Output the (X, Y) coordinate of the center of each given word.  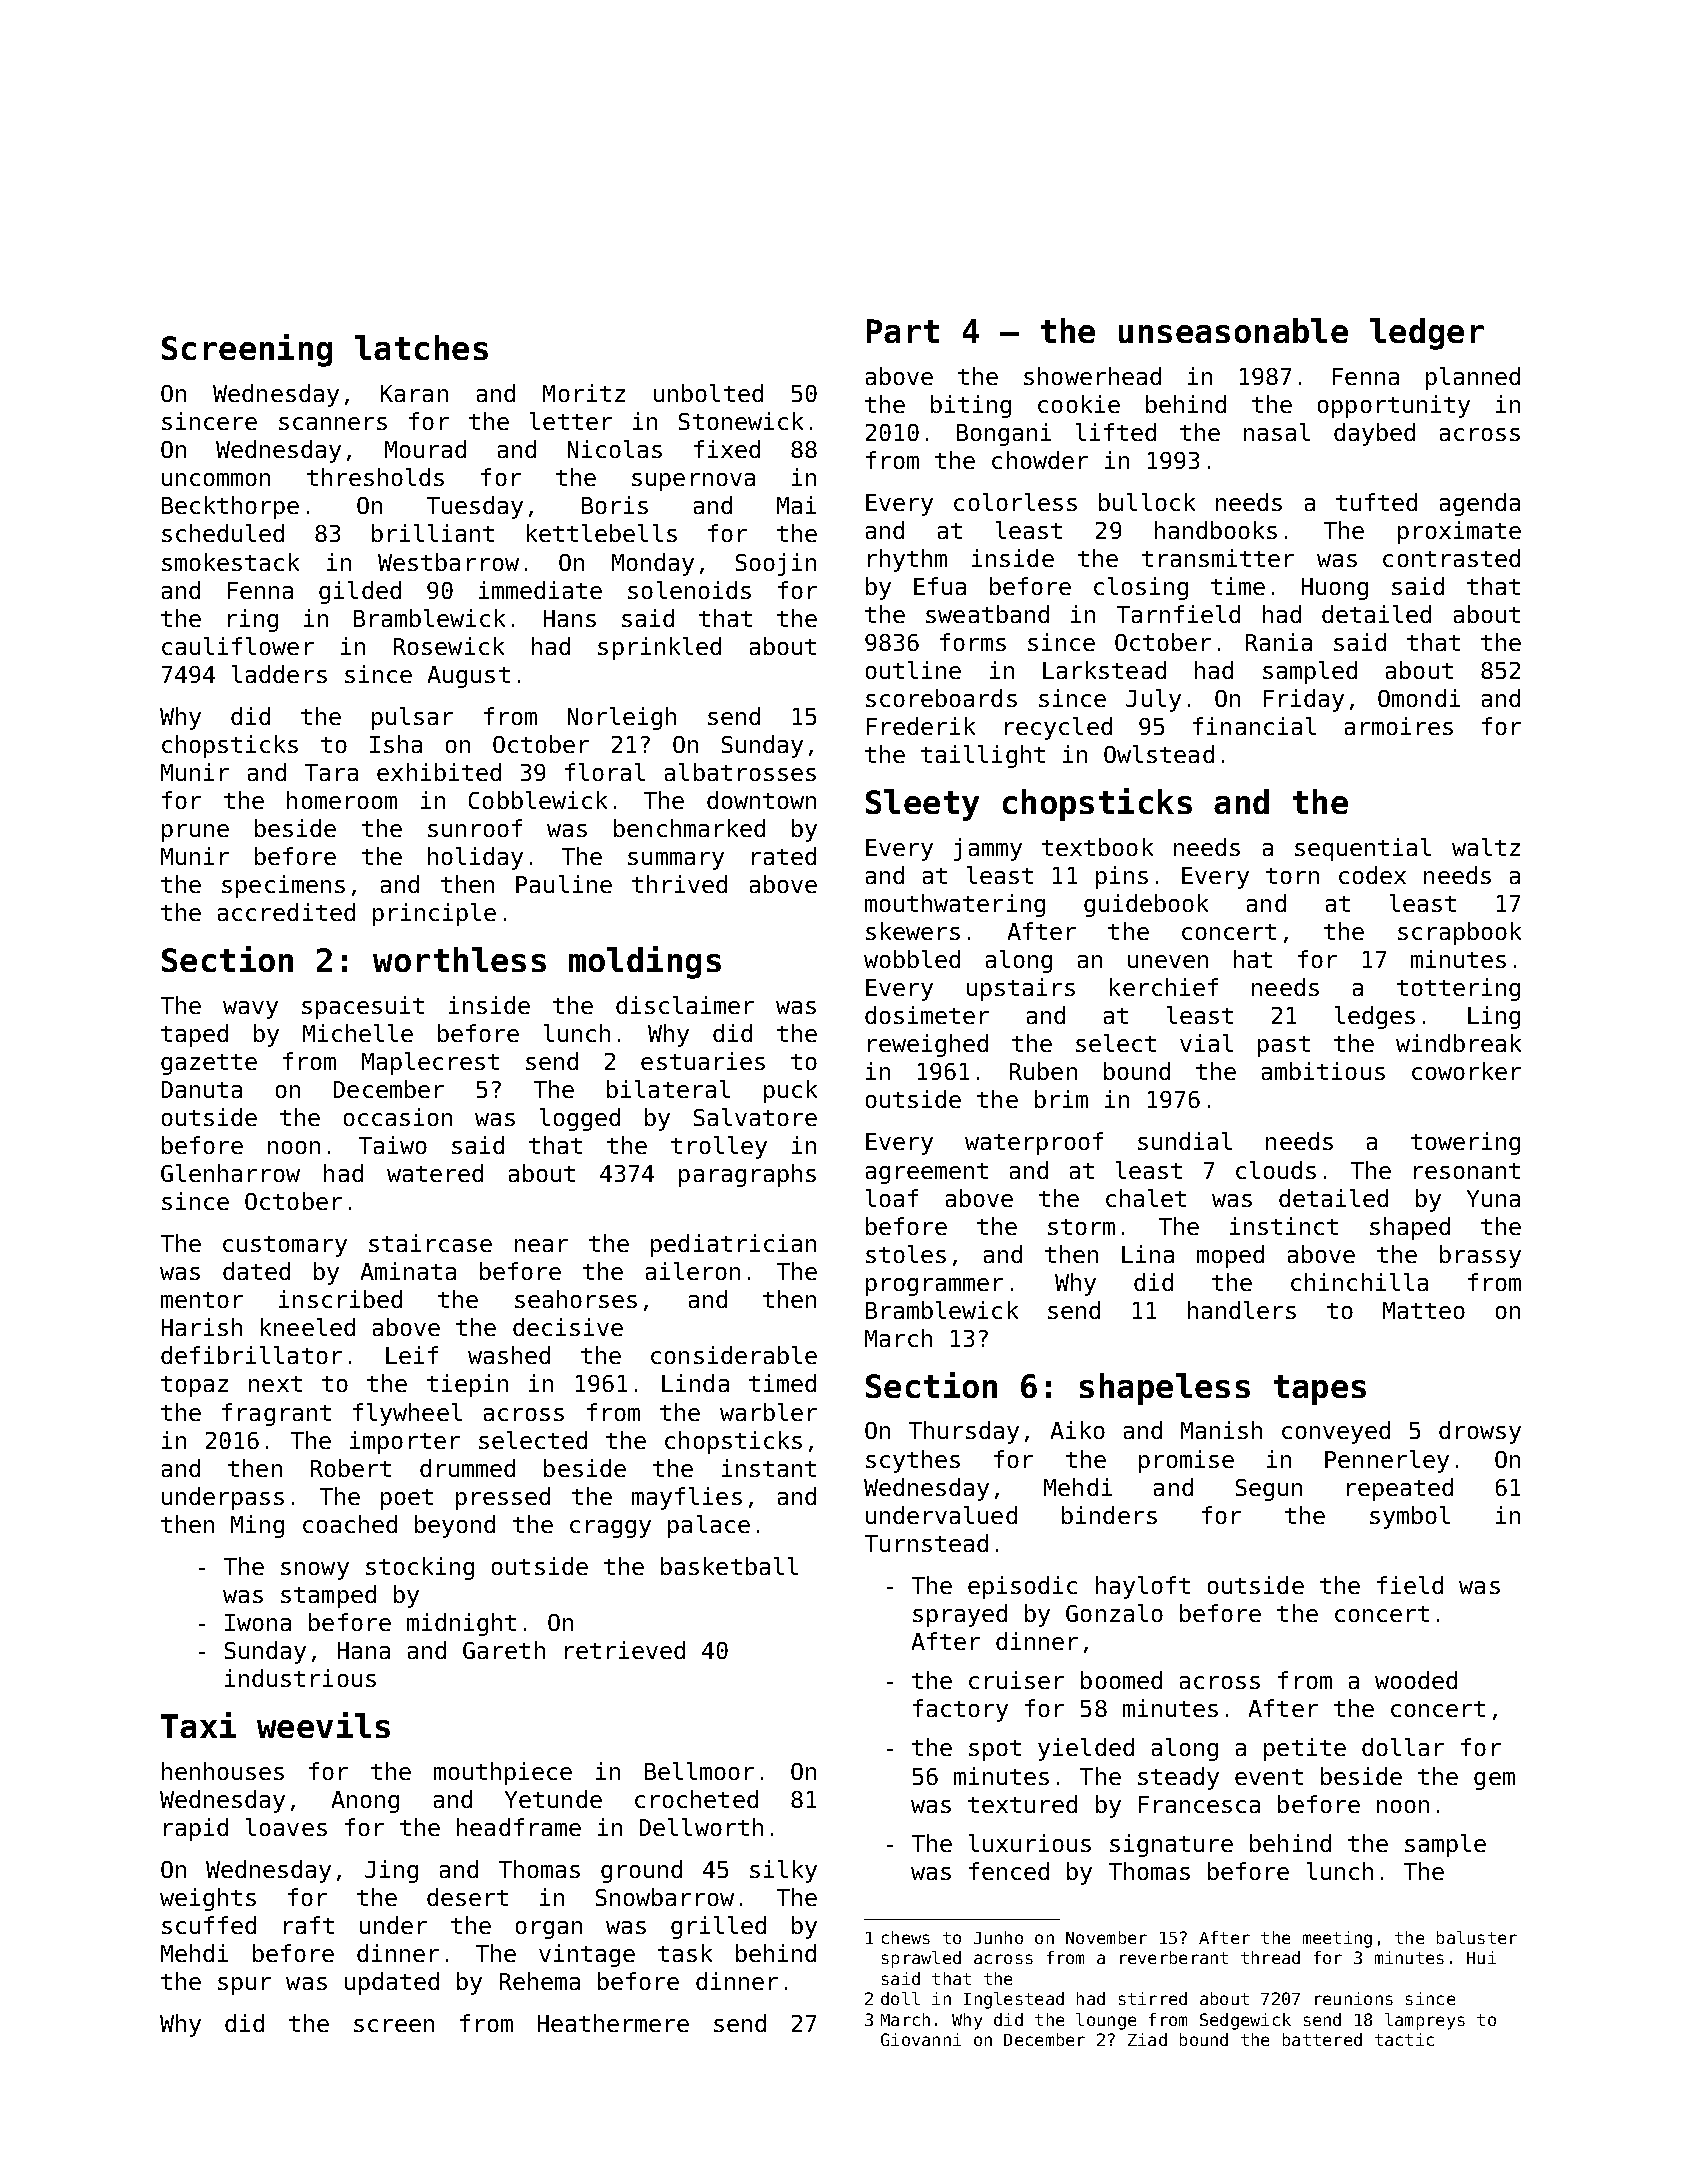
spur (244, 1986)
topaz (194, 1386)
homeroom (342, 800)
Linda (695, 1383)
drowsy (1480, 1432)
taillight (983, 756)
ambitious (1323, 1071)
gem (1494, 1781)
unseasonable (1233, 330)
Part (903, 331)
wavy (250, 1010)
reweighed (928, 1045)
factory (960, 1710)
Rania (1279, 642)
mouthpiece (503, 1773)
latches (421, 347)
